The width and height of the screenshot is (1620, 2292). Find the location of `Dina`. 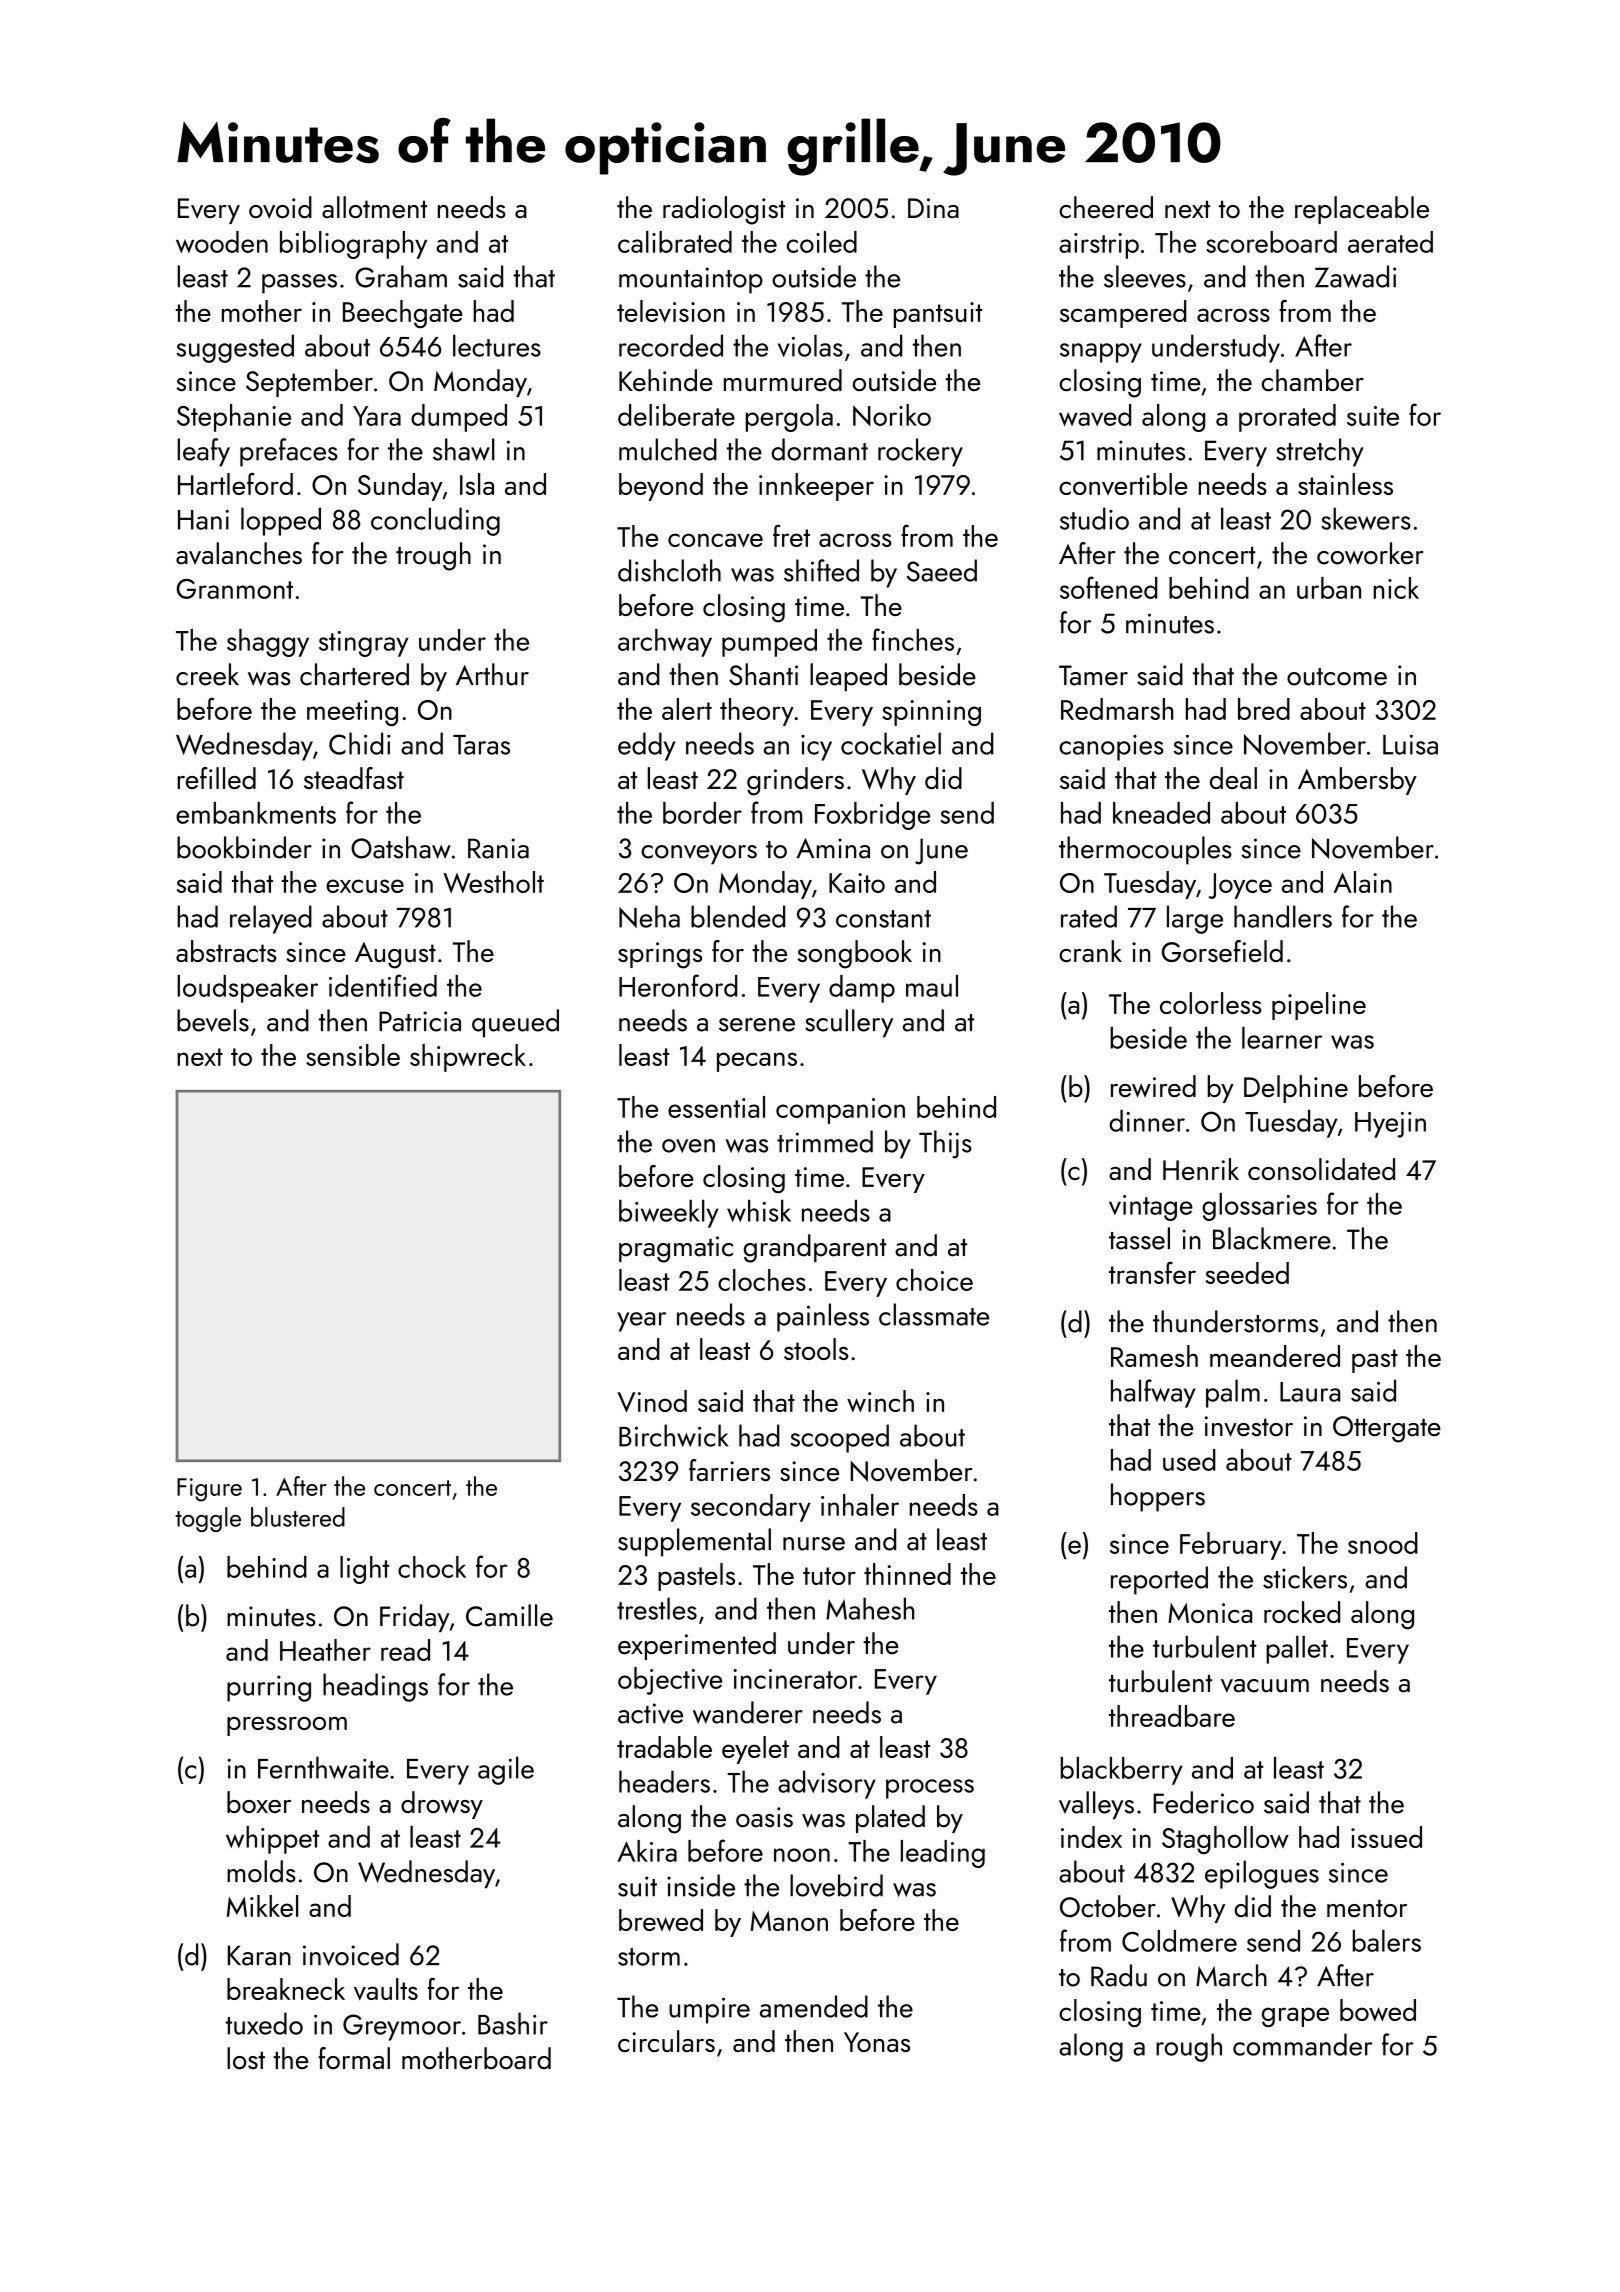

Dina is located at coordinates (933, 208).
